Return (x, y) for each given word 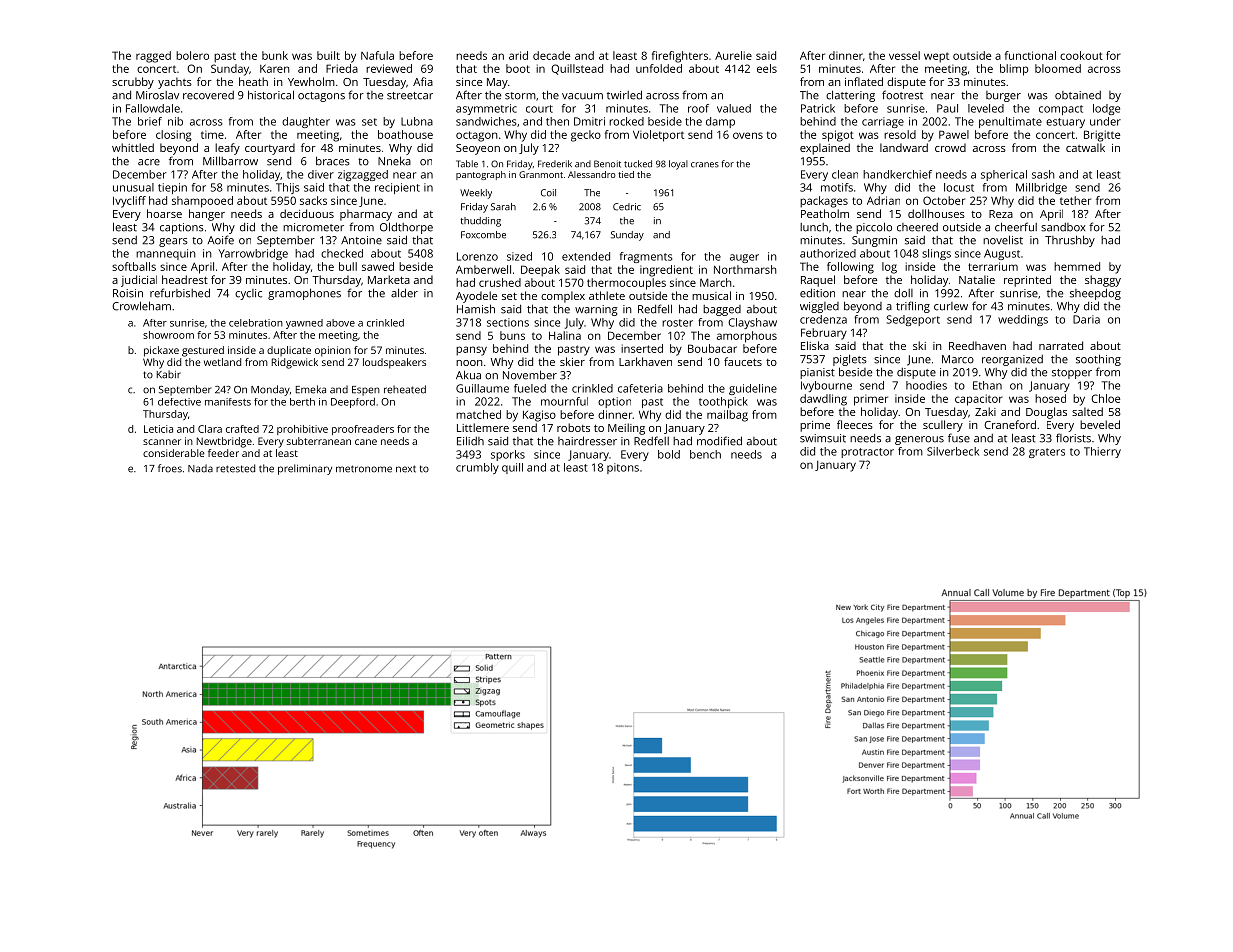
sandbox (1063, 227)
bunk (275, 55)
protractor (867, 453)
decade (551, 55)
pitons (623, 468)
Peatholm (825, 213)
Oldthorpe (406, 228)
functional (1030, 55)
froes (170, 468)
